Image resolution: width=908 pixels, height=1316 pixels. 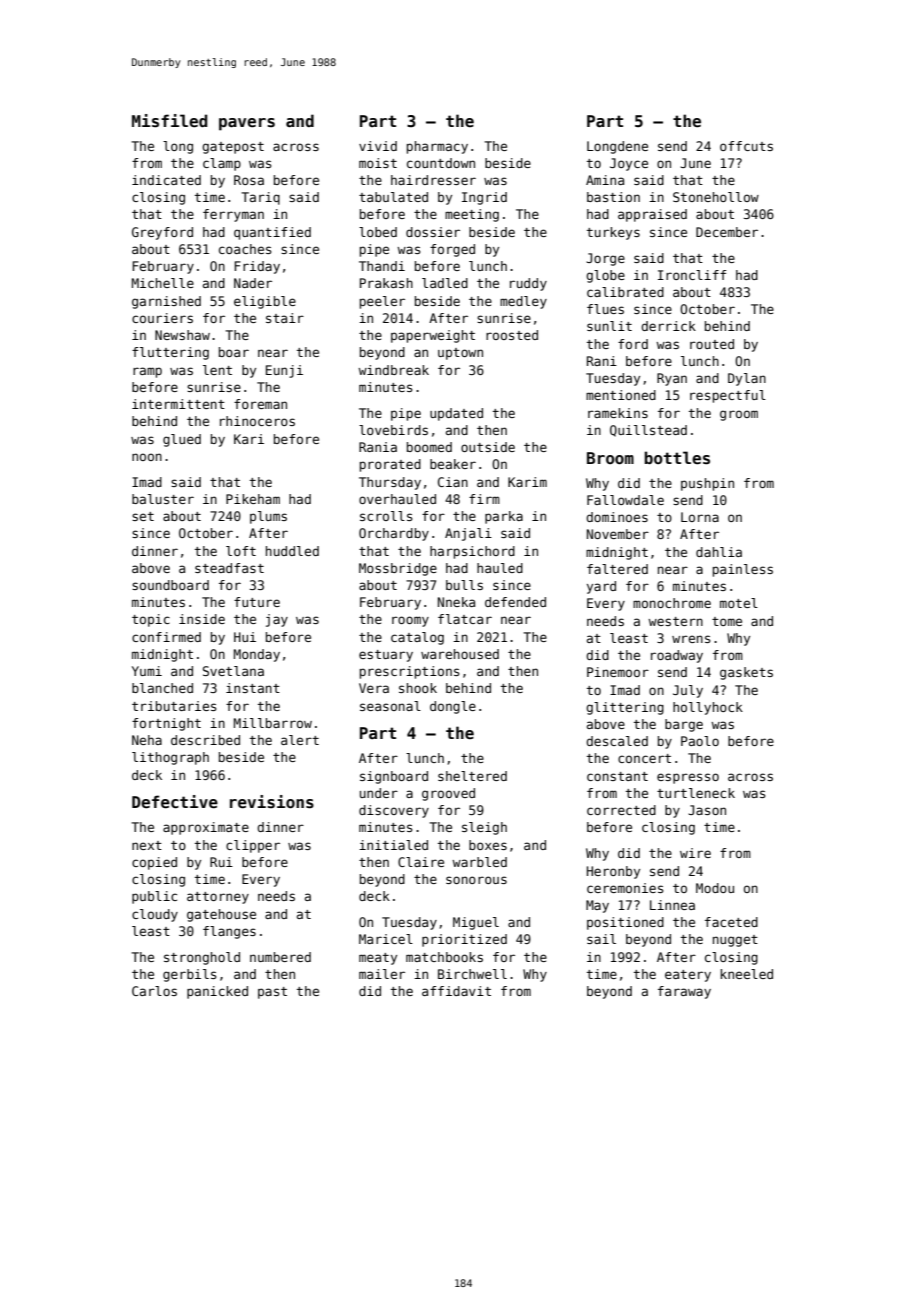 What do you see at coordinates (241, 551) in the image?
I see `loft` at bounding box center [241, 551].
